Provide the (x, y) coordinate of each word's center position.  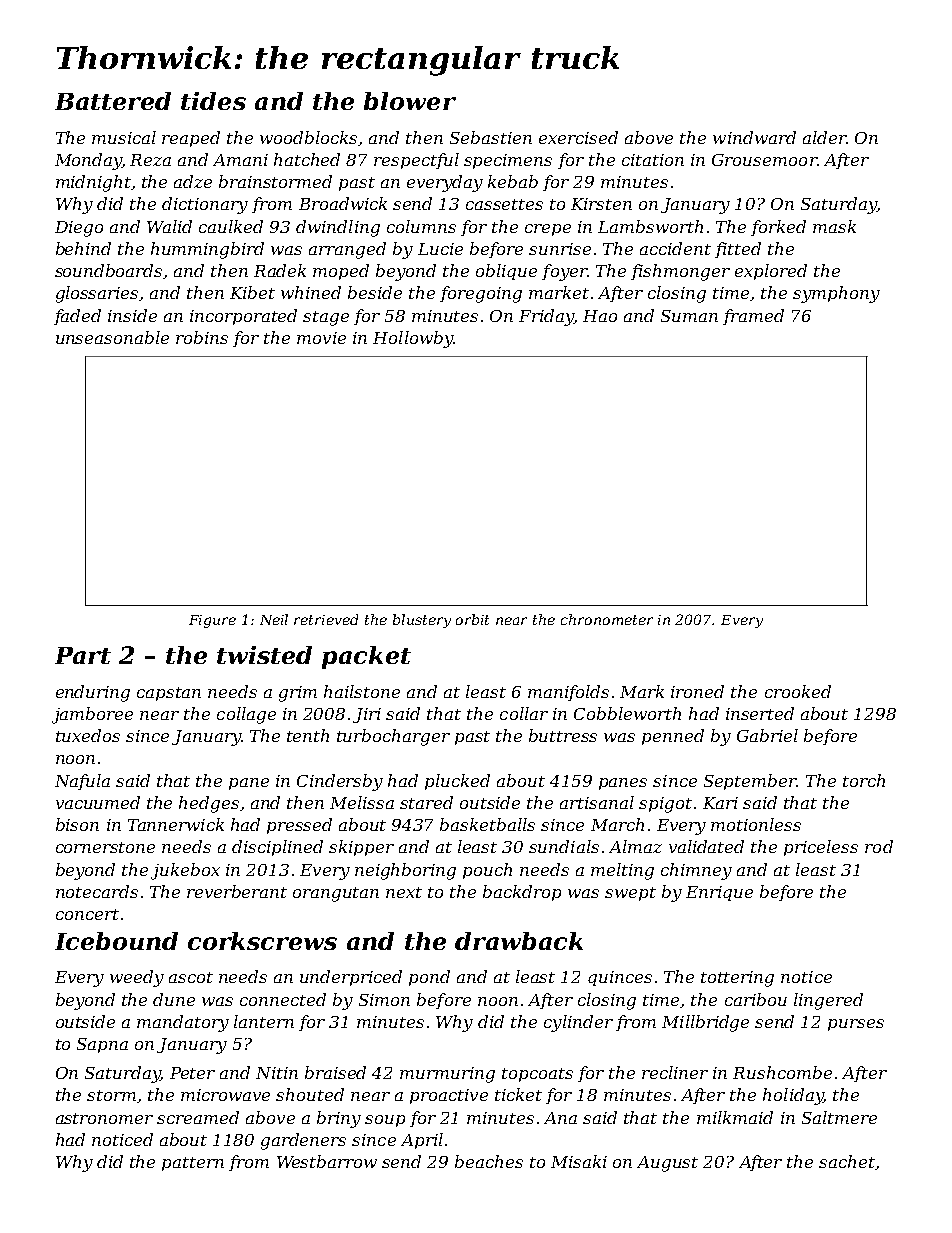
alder (824, 137)
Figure (212, 621)
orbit (472, 619)
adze (193, 181)
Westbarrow (327, 1161)
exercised (578, 137)
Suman (689, 316)
